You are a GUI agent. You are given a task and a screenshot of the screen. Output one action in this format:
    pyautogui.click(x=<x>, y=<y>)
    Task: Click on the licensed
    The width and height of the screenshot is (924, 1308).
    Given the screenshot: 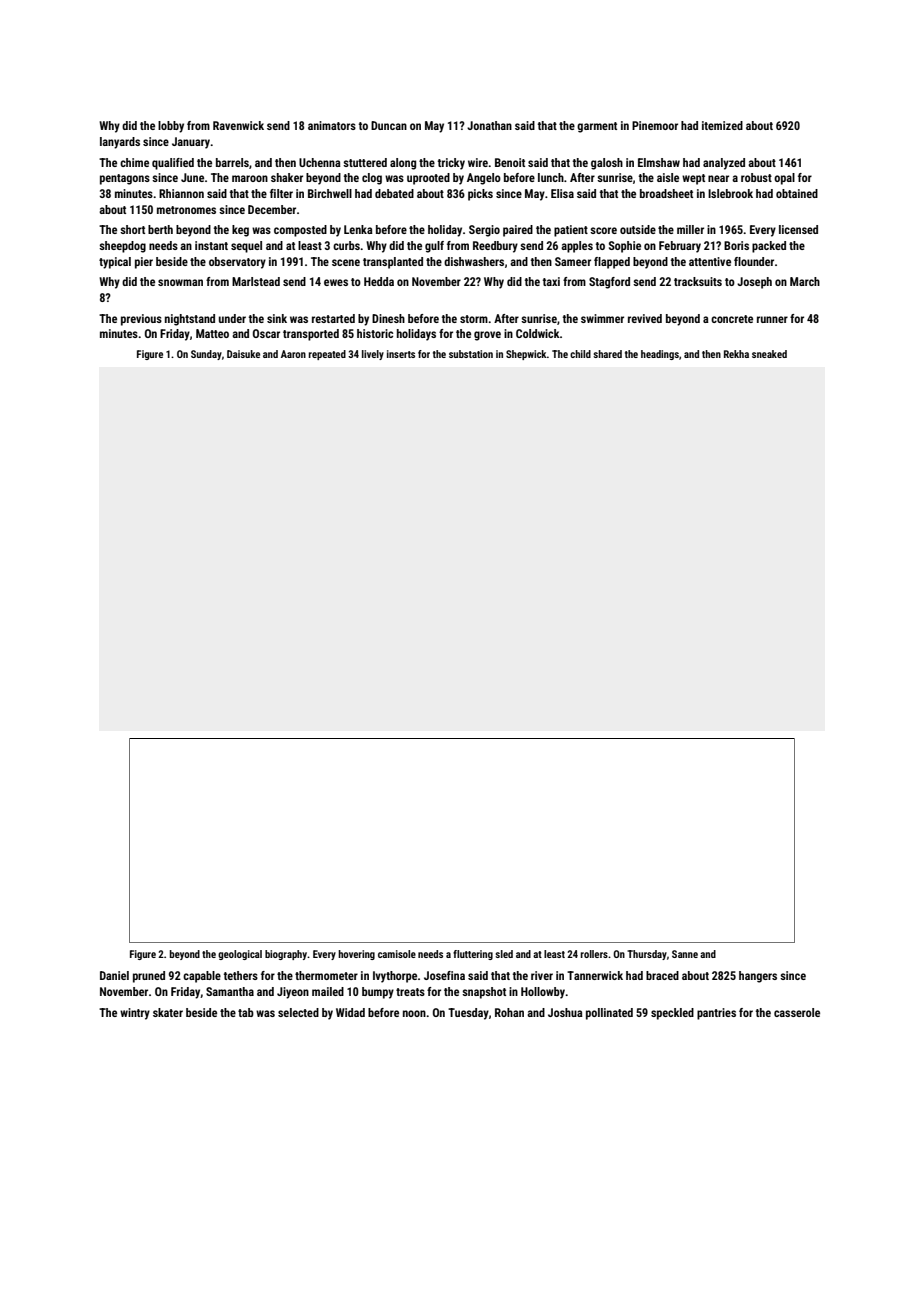 What is the action you would take?
    pyautogui.click(x=798, y=229)
